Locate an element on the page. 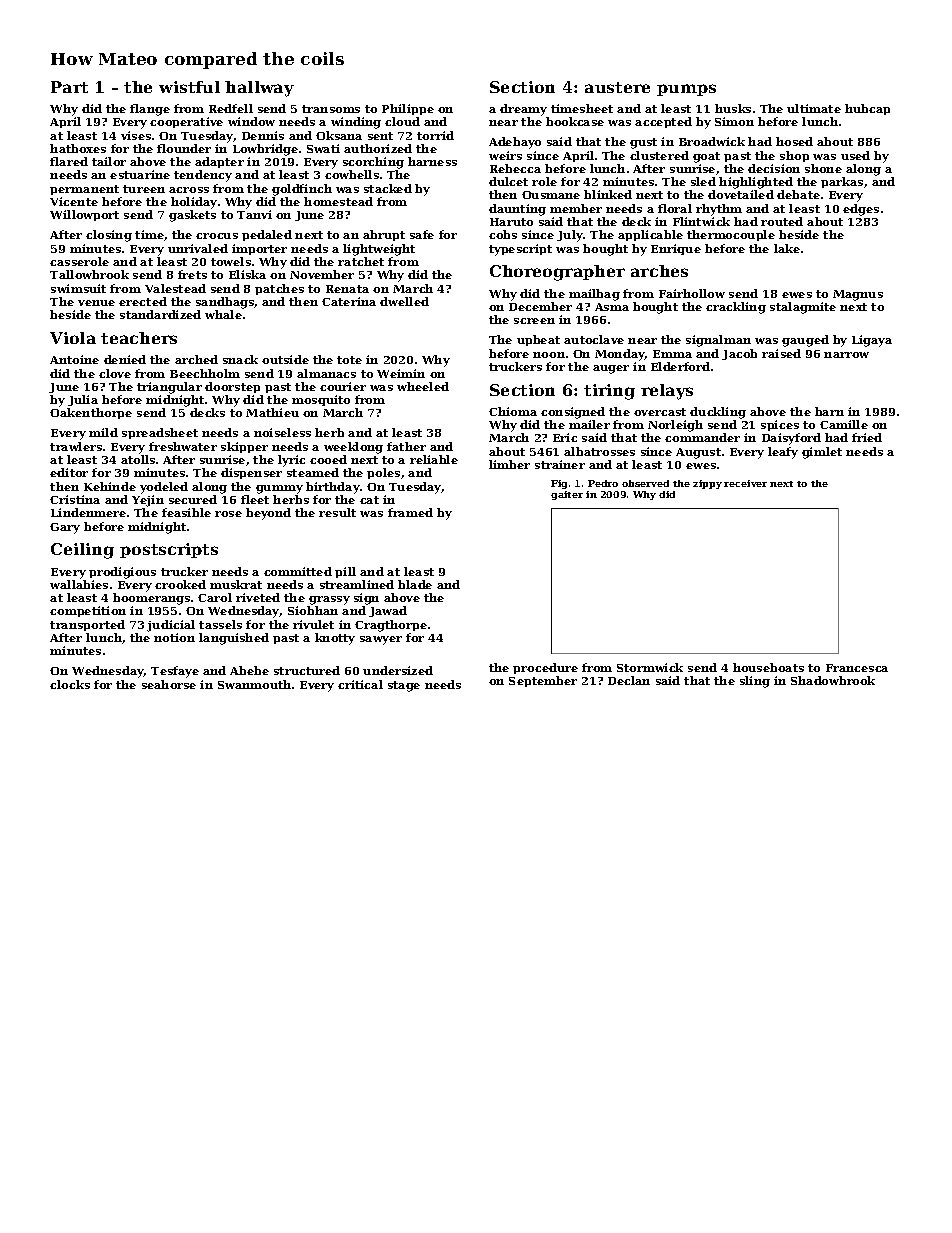 The width and height of the page is (952, 1233). Philippe is located at coordinates (408, 109).
